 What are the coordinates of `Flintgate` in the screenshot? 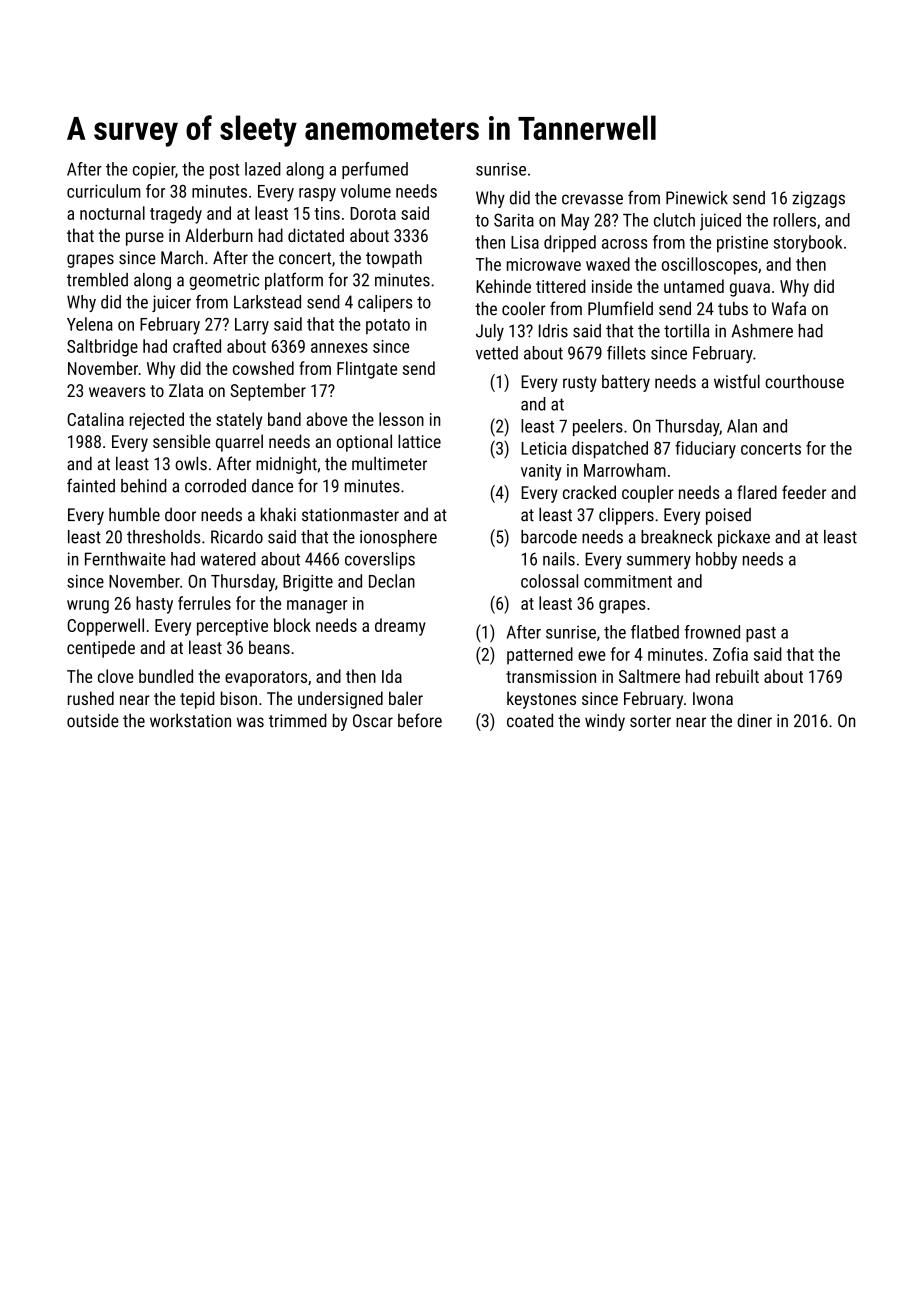 It's located at (367, 370).
